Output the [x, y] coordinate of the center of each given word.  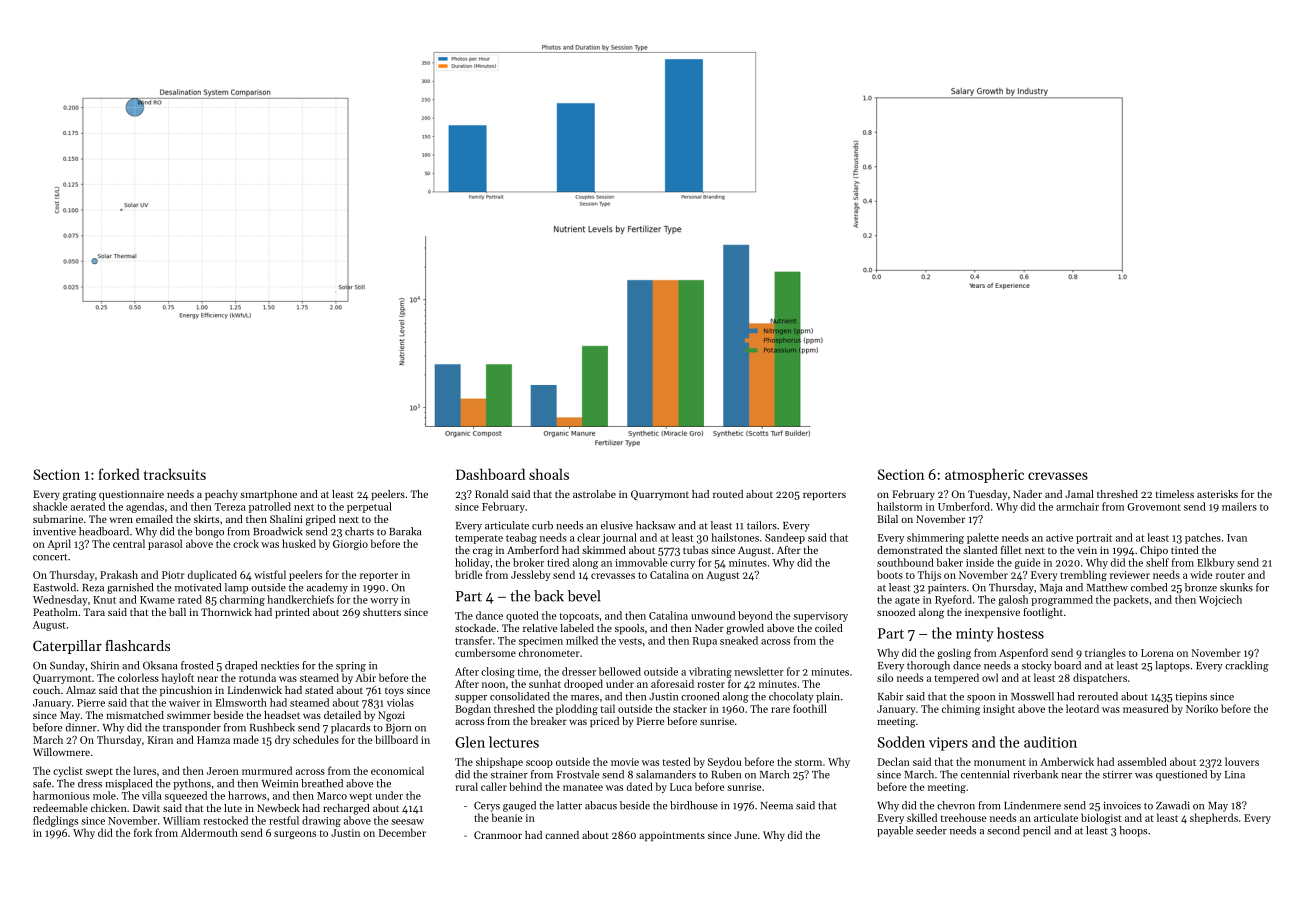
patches [1203, 538]
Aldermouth [209, 832]
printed [292, 613]
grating [79, 495]
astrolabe [594, 494]
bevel [584, 596]
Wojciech [1220, 600]
